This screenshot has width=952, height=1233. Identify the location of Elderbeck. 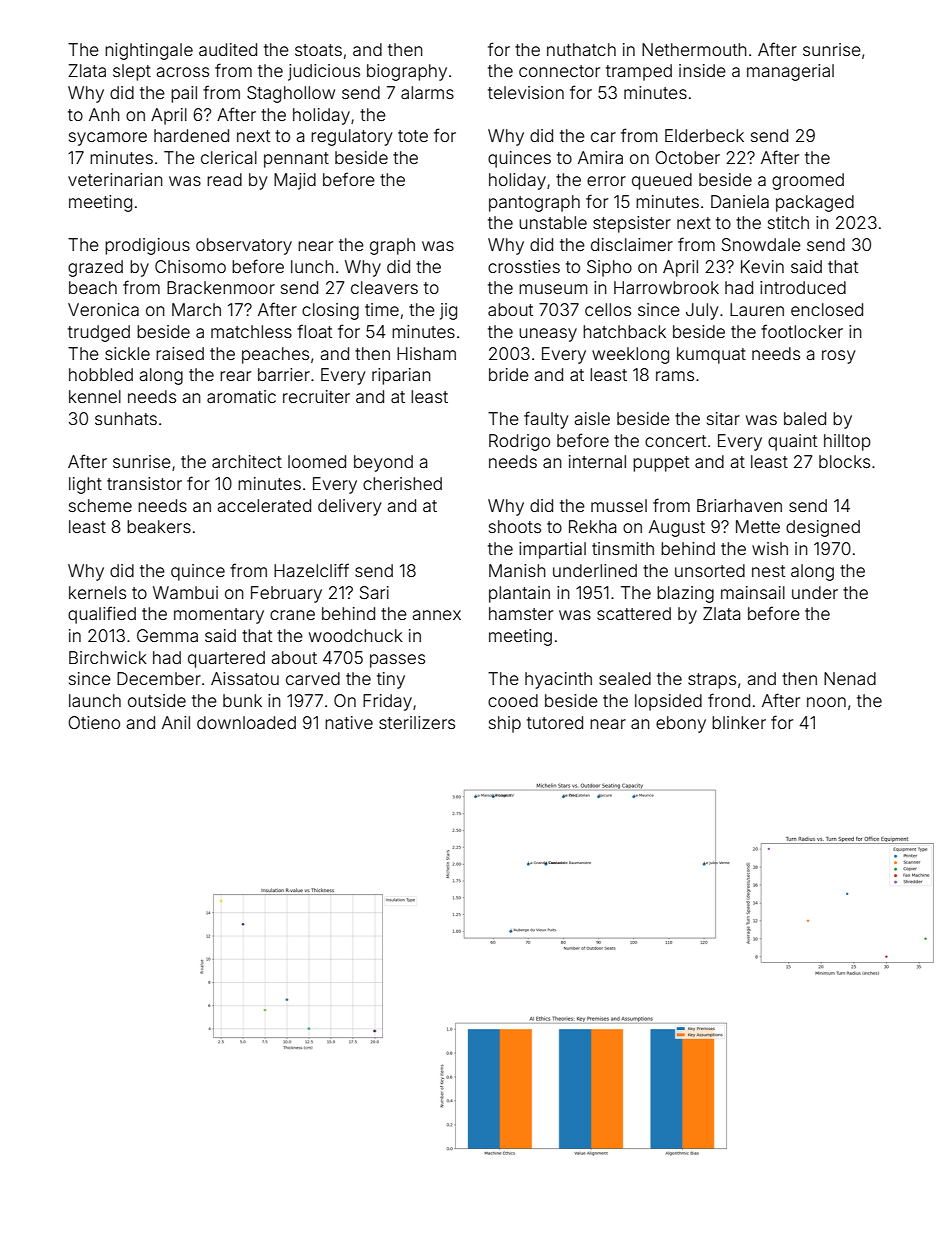
(704, 135).
